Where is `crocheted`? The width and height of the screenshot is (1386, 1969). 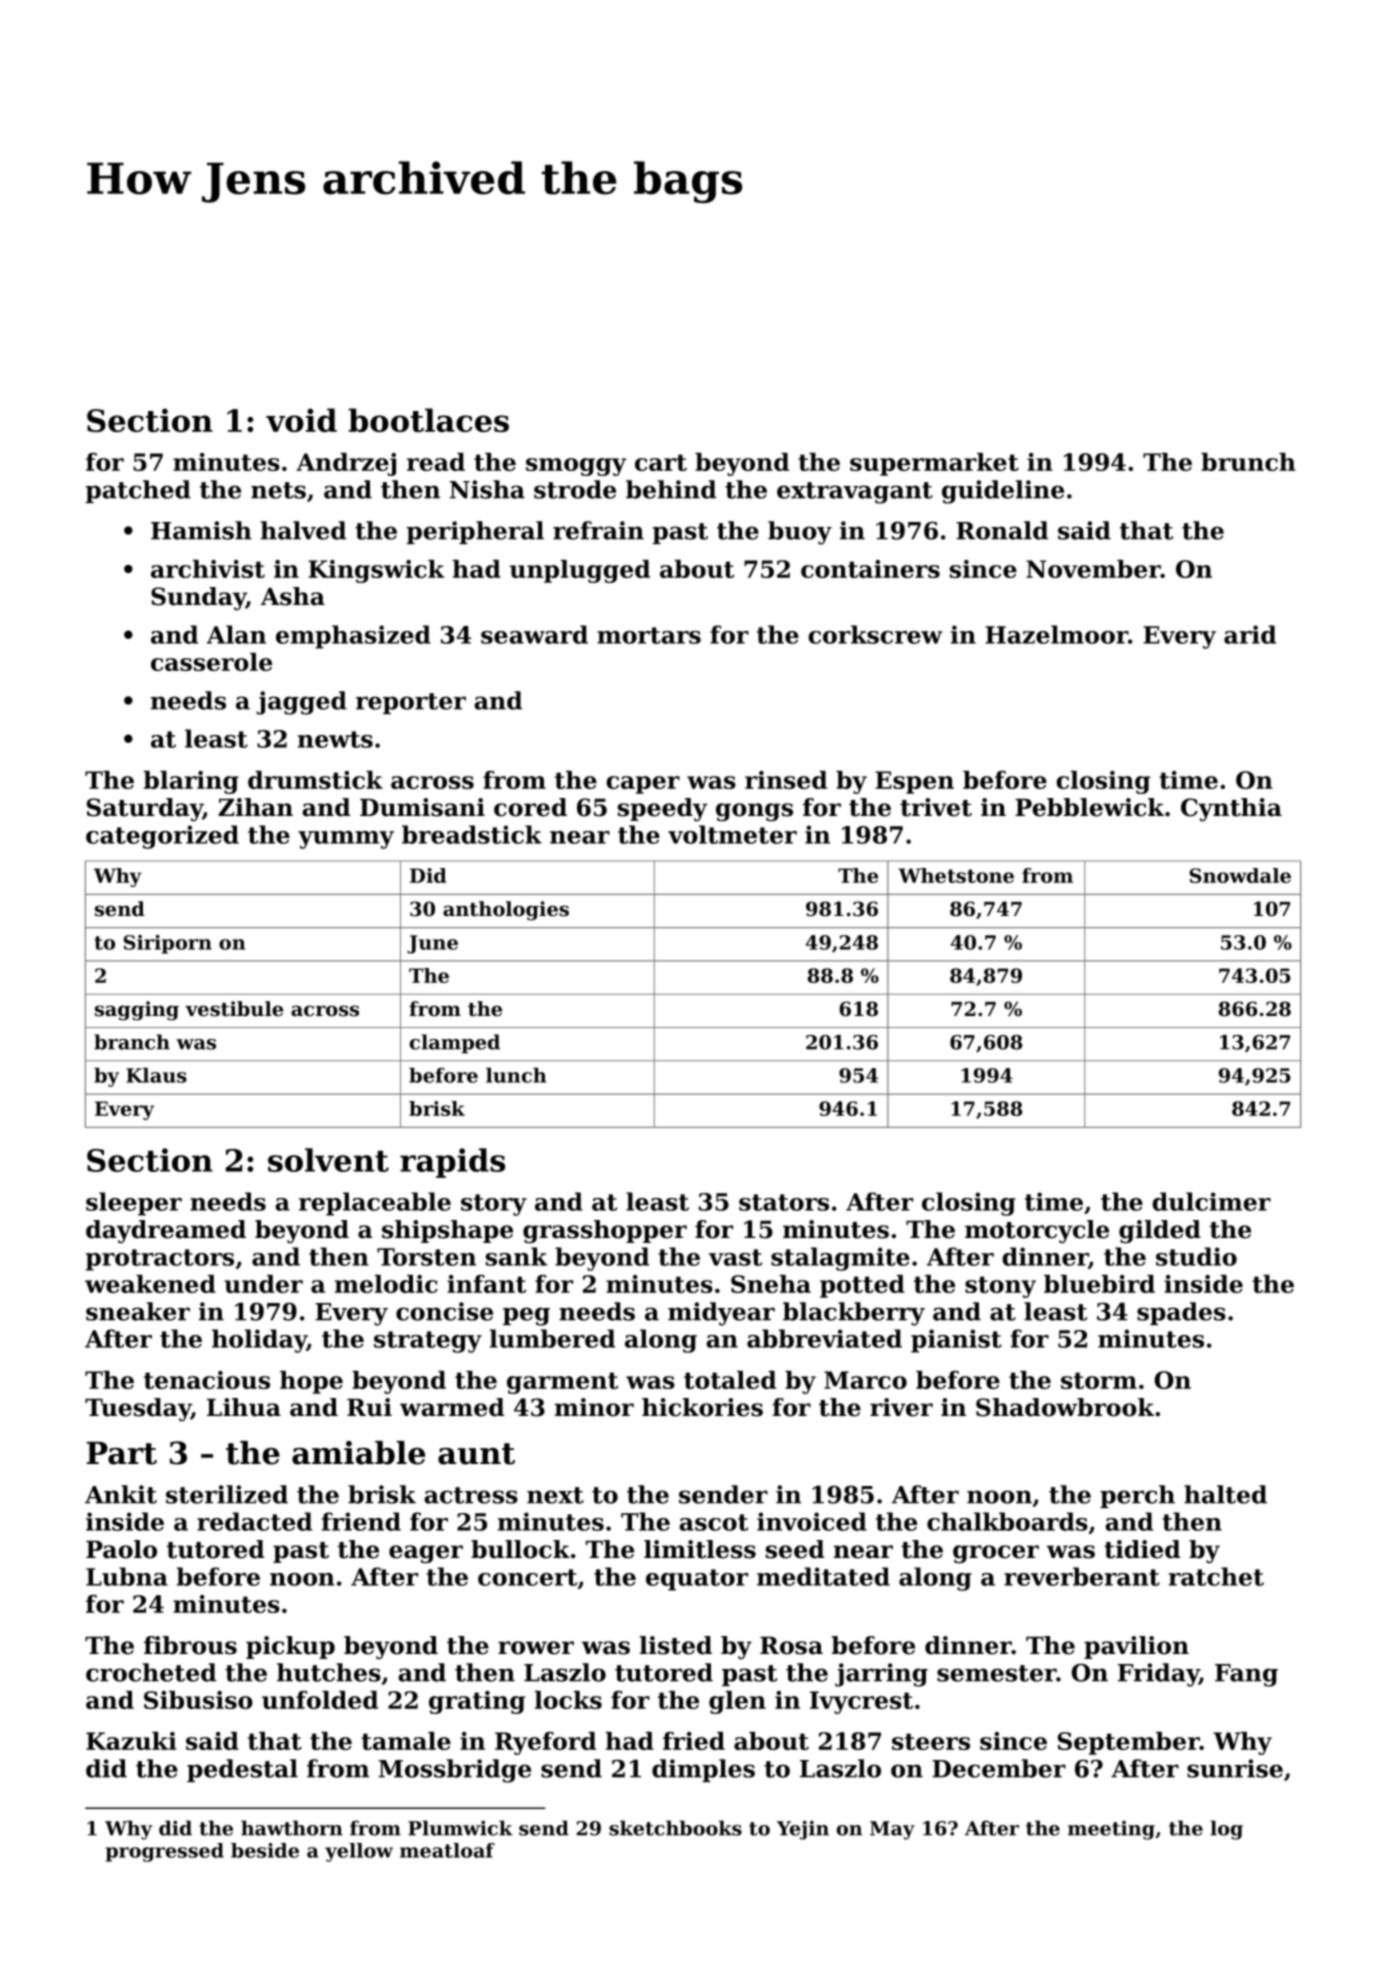
crocheted is located at coordinates (151, 1672).
